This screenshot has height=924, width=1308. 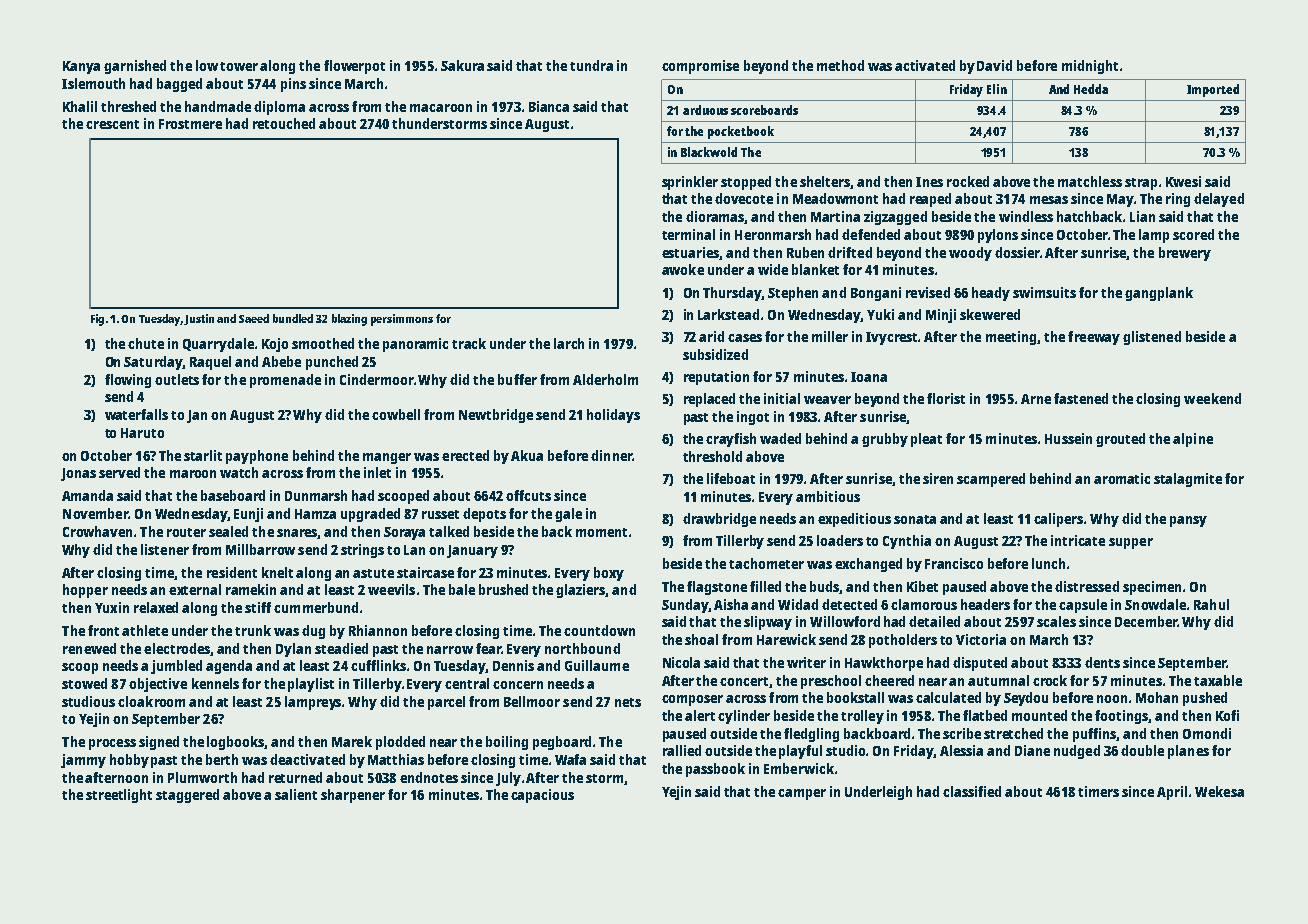 What do you see at coordinates (799, 768) in the screenshot?
I see `Emberwick` at bounding box center [799, 768].
